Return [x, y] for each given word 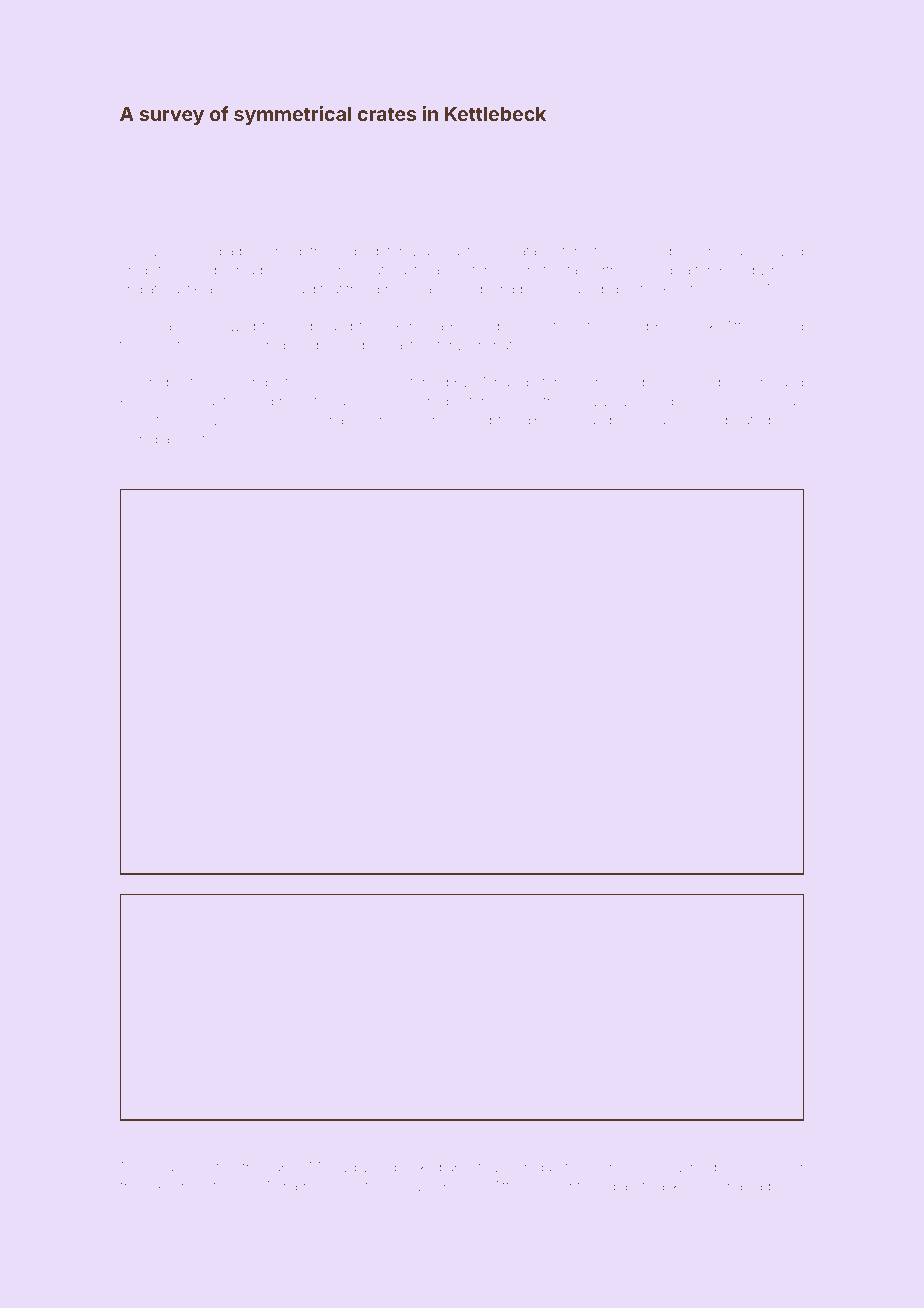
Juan [684, 1132]
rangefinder [332, 475]
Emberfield [529, 1132]
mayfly [455, 1133]
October [736, 1131]
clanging [279, 475]
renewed [228, 326]
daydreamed [667, 475]
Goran [163, 1166]
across [526, 327]
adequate [234, 1133]
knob [620, 474]
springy [658, 402]
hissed [707, 420]
